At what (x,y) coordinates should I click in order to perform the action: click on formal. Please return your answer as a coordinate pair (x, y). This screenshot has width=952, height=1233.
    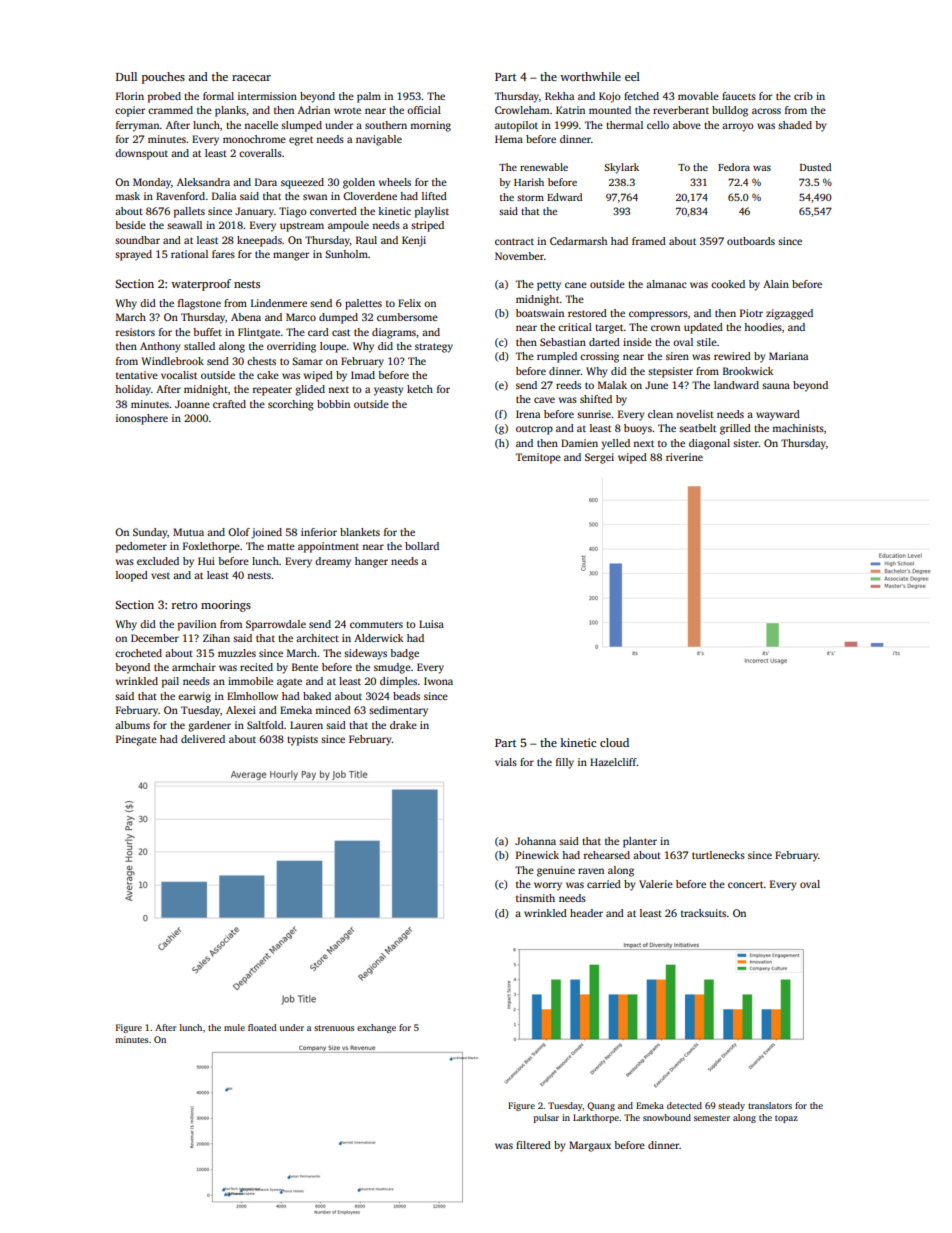
    Looking at the image, I should click on (218, 96).
